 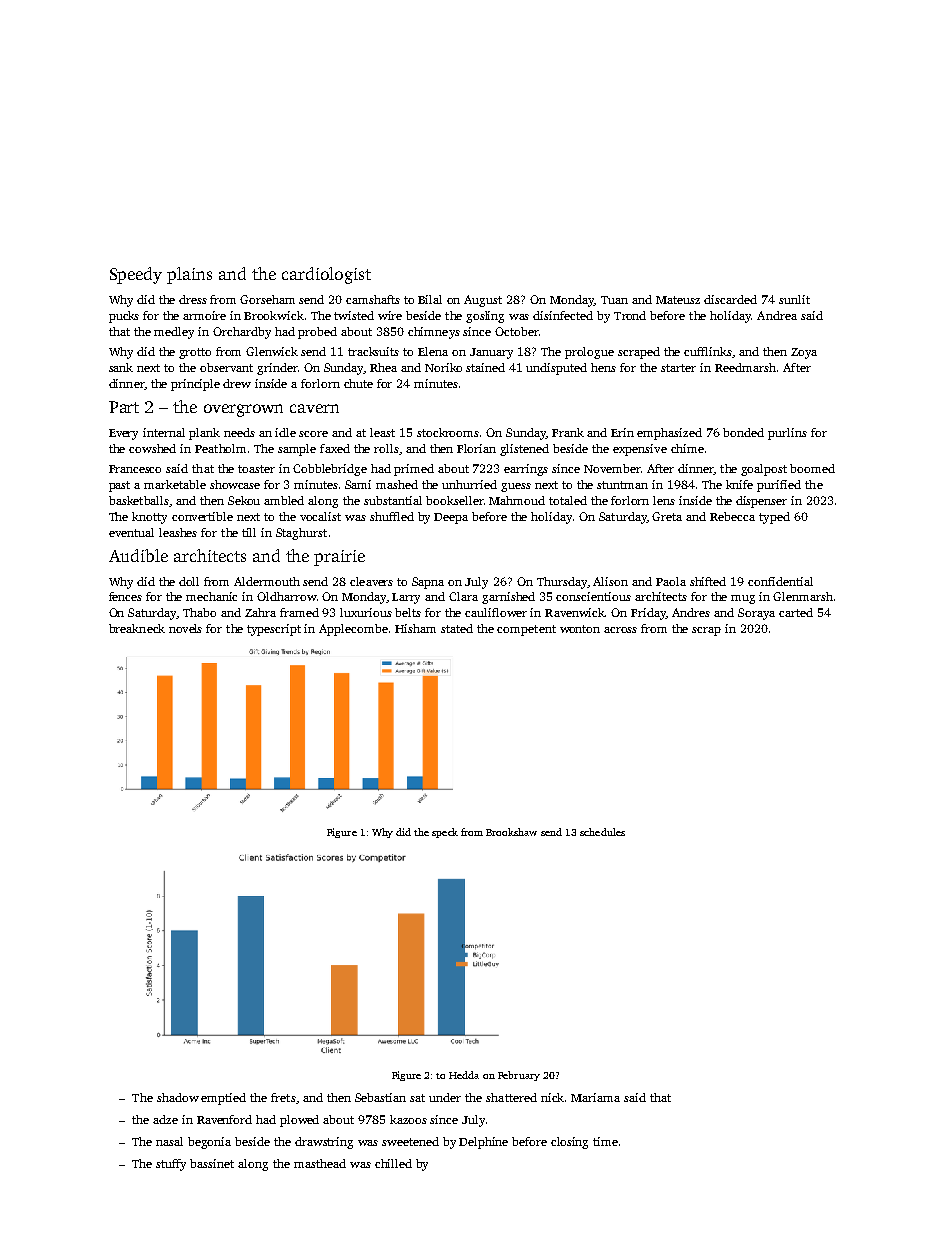 I want to click on plains, so click(x=189, y=275).
